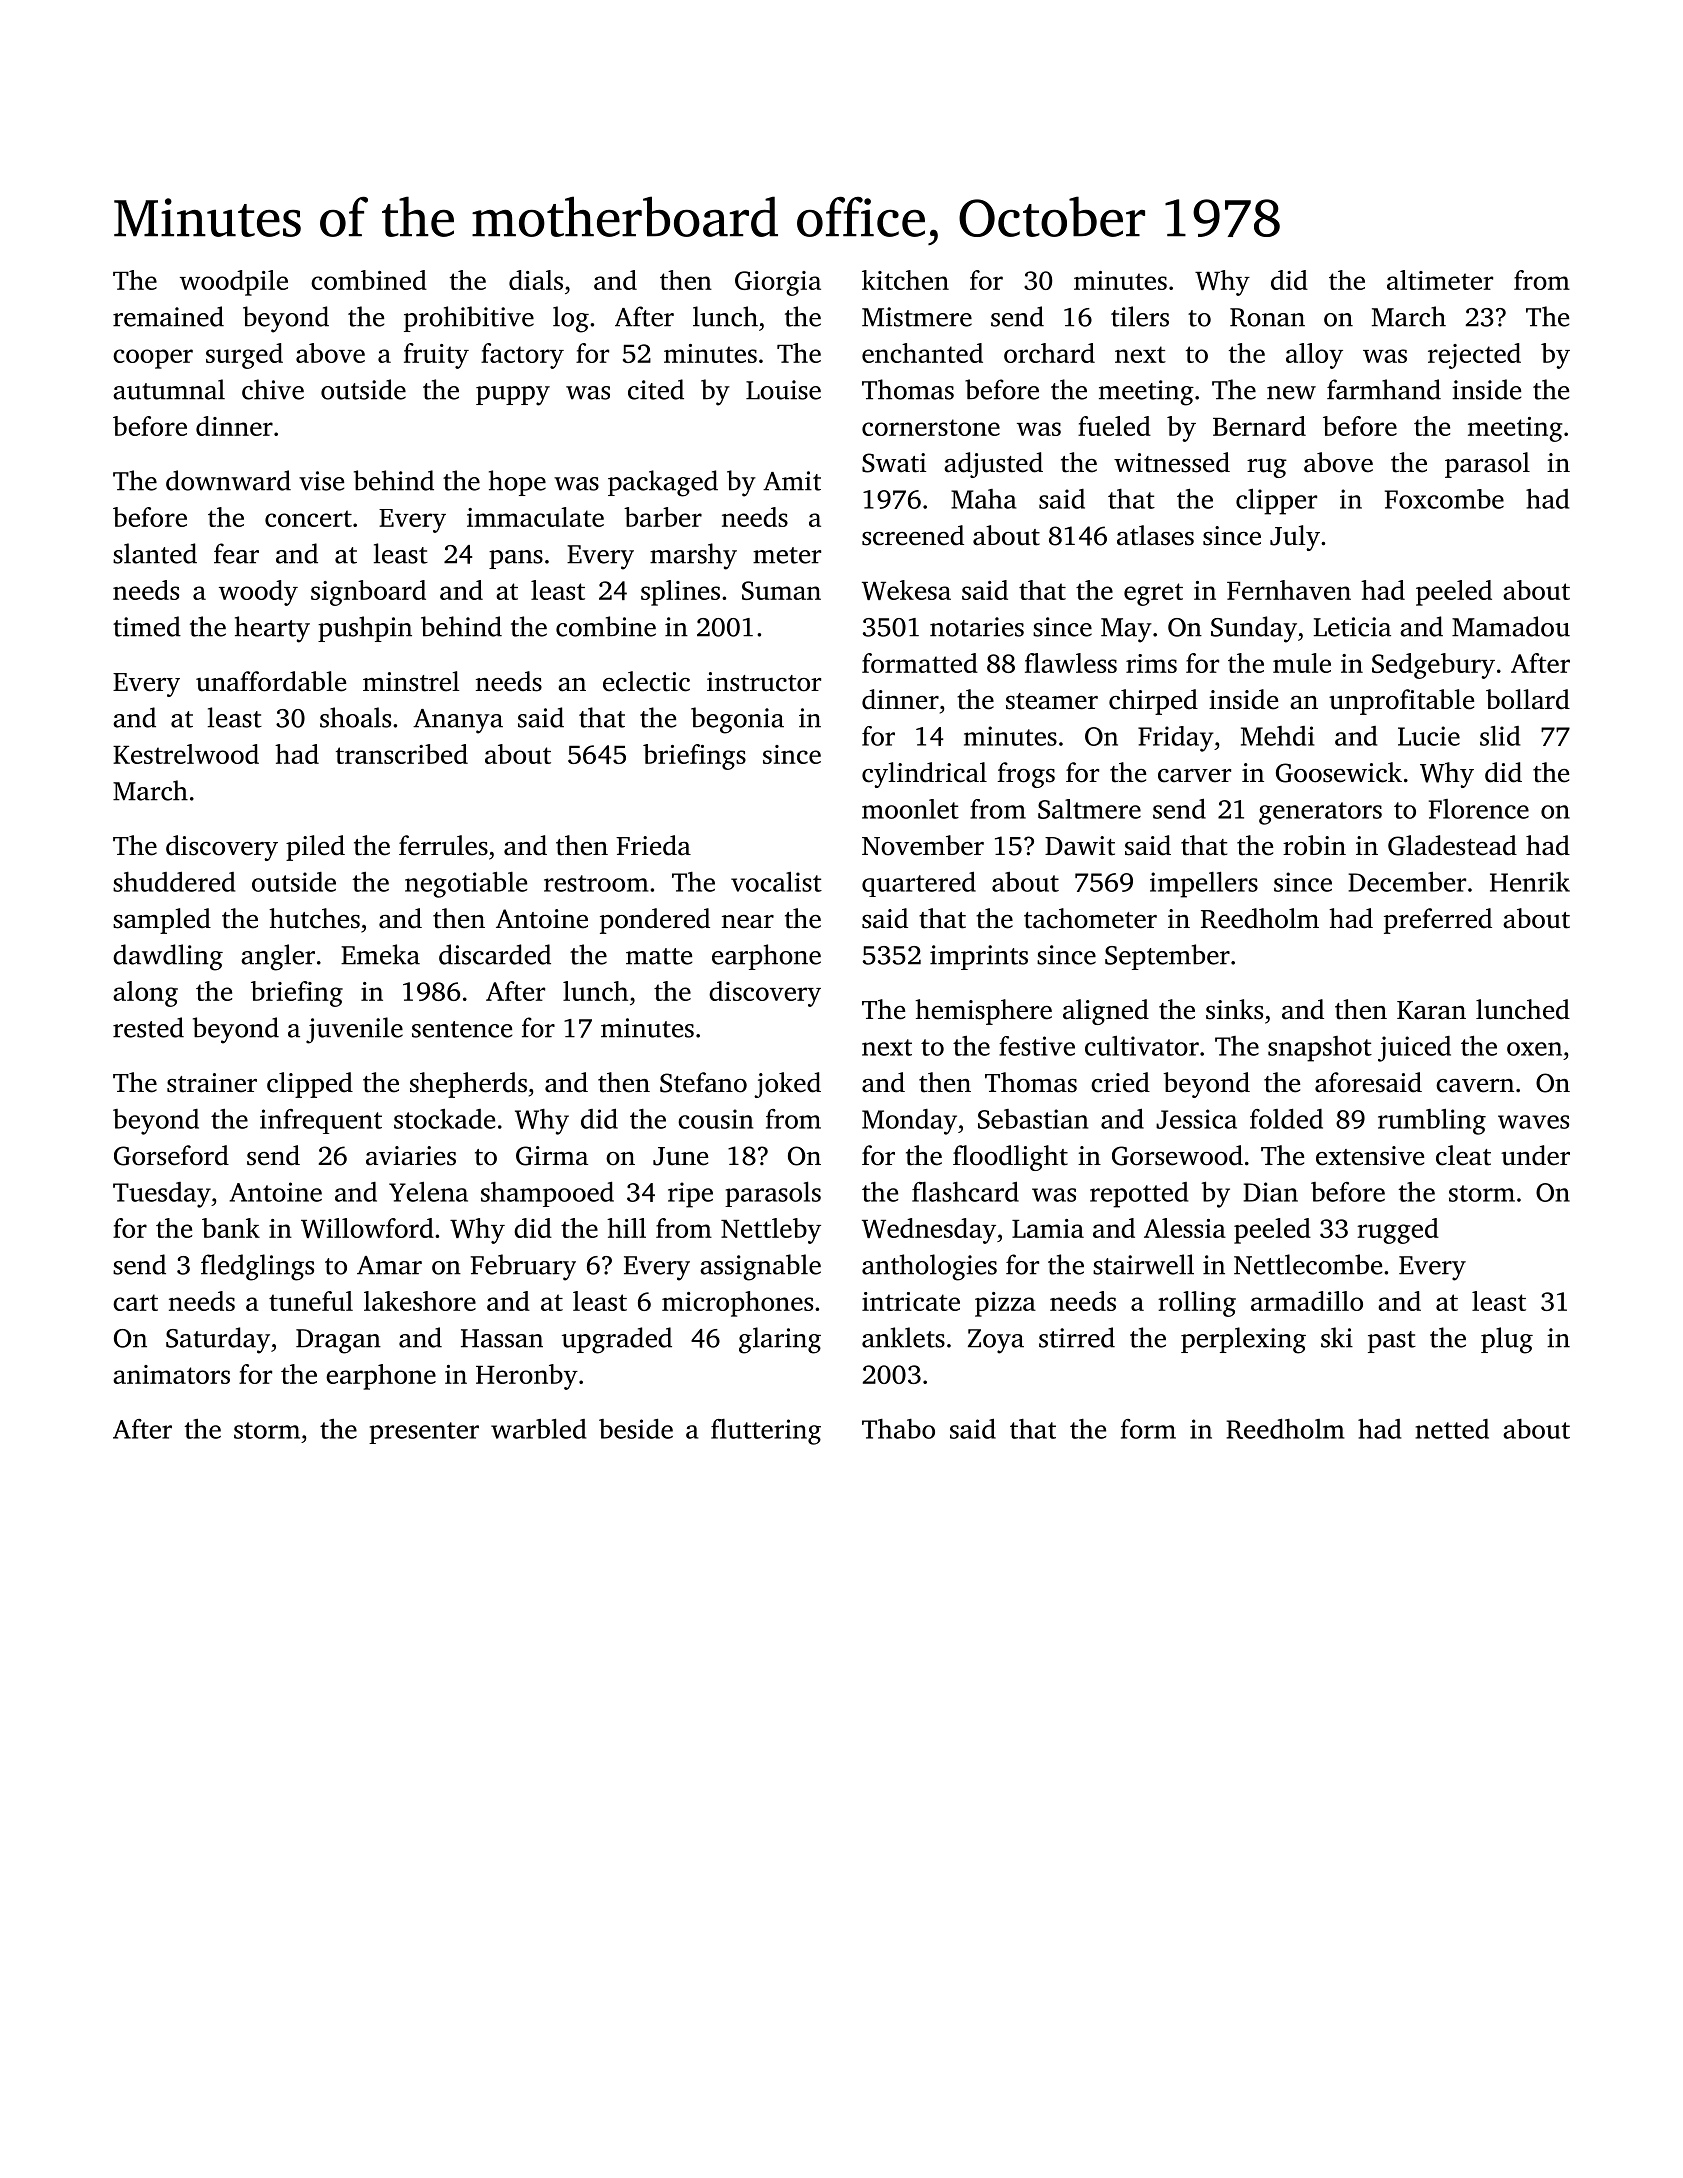 The width and height of the screenshot is (1683, 2178). I want to click on Sedgebury, so click(1433, 666).
